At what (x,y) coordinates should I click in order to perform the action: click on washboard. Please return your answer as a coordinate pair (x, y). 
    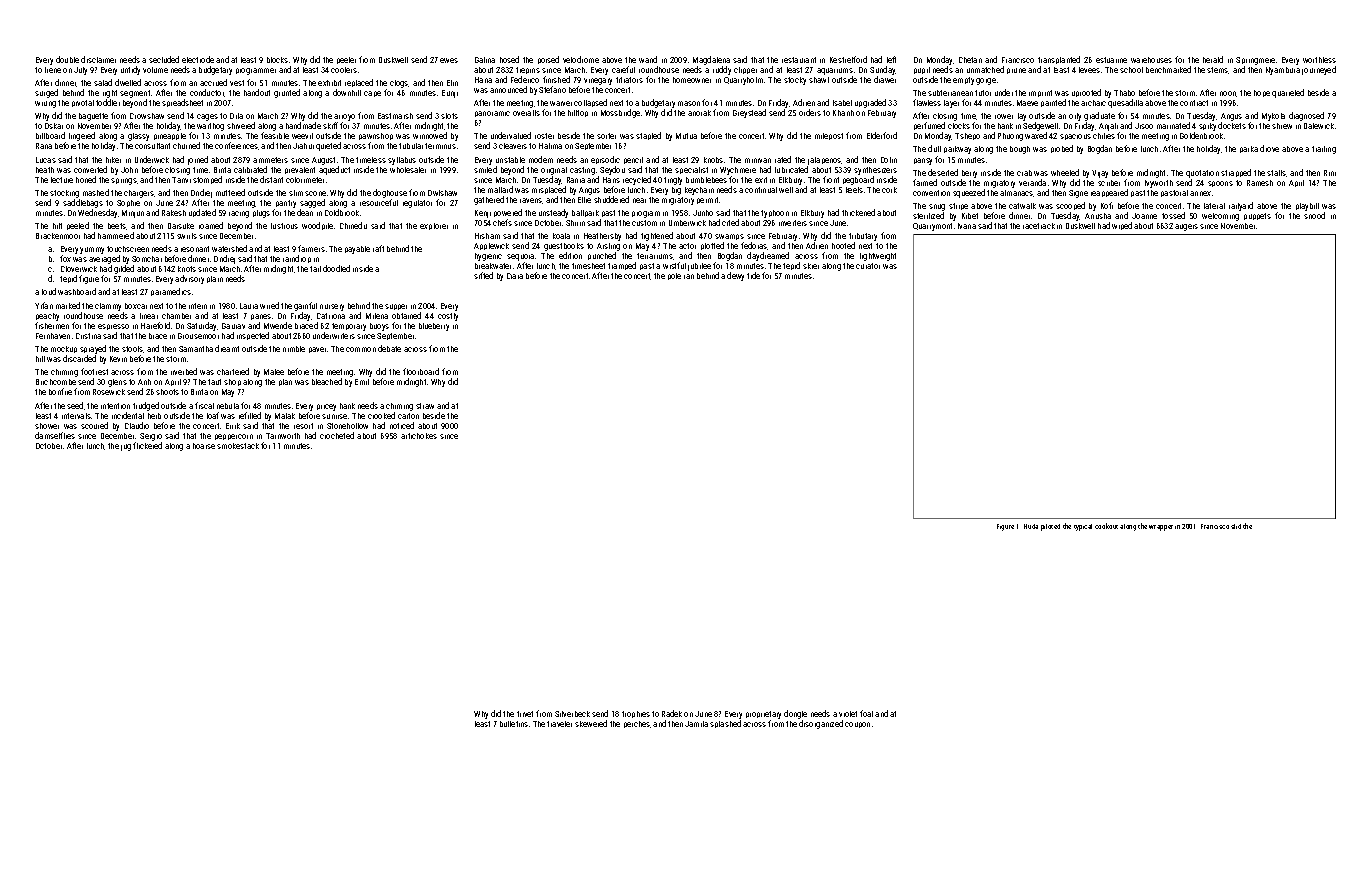
    Looking at the image, I should click on (77, 291).
